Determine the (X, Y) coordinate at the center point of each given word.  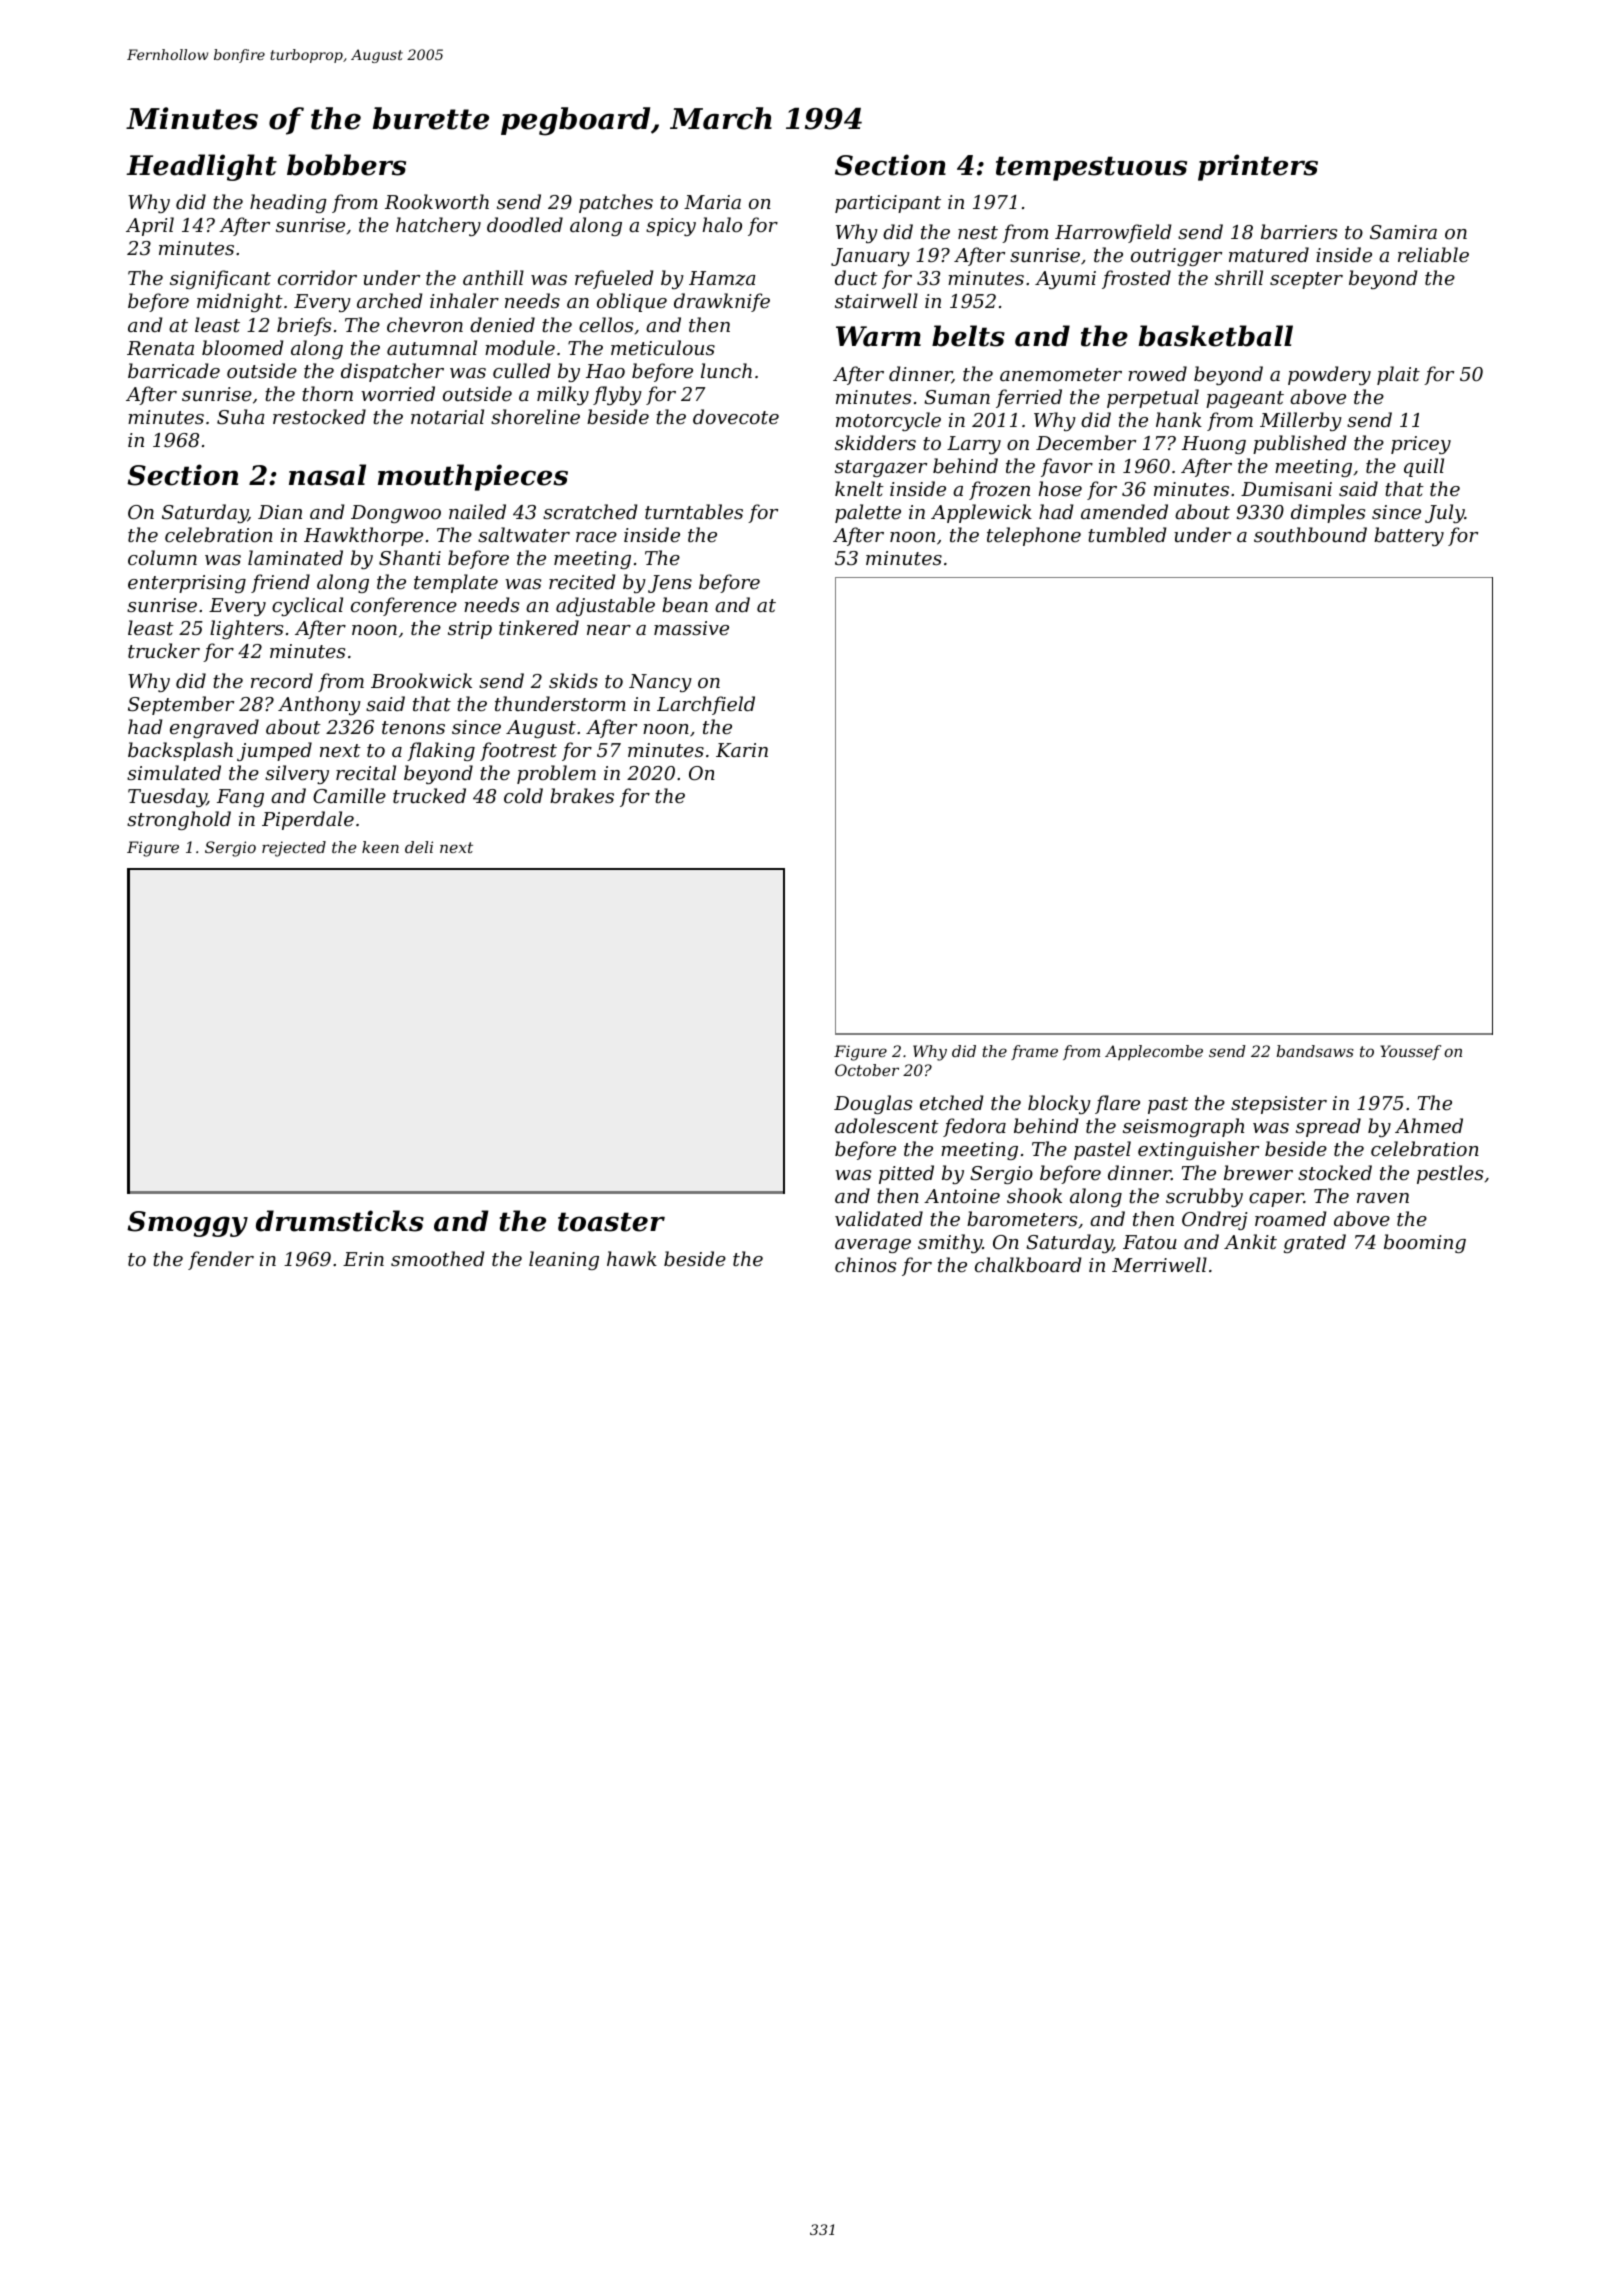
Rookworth (437, 201)
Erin (363, 1259)
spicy (671, 227)
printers (1258, 167)
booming (1425, 1243)
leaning (564, 1260)
